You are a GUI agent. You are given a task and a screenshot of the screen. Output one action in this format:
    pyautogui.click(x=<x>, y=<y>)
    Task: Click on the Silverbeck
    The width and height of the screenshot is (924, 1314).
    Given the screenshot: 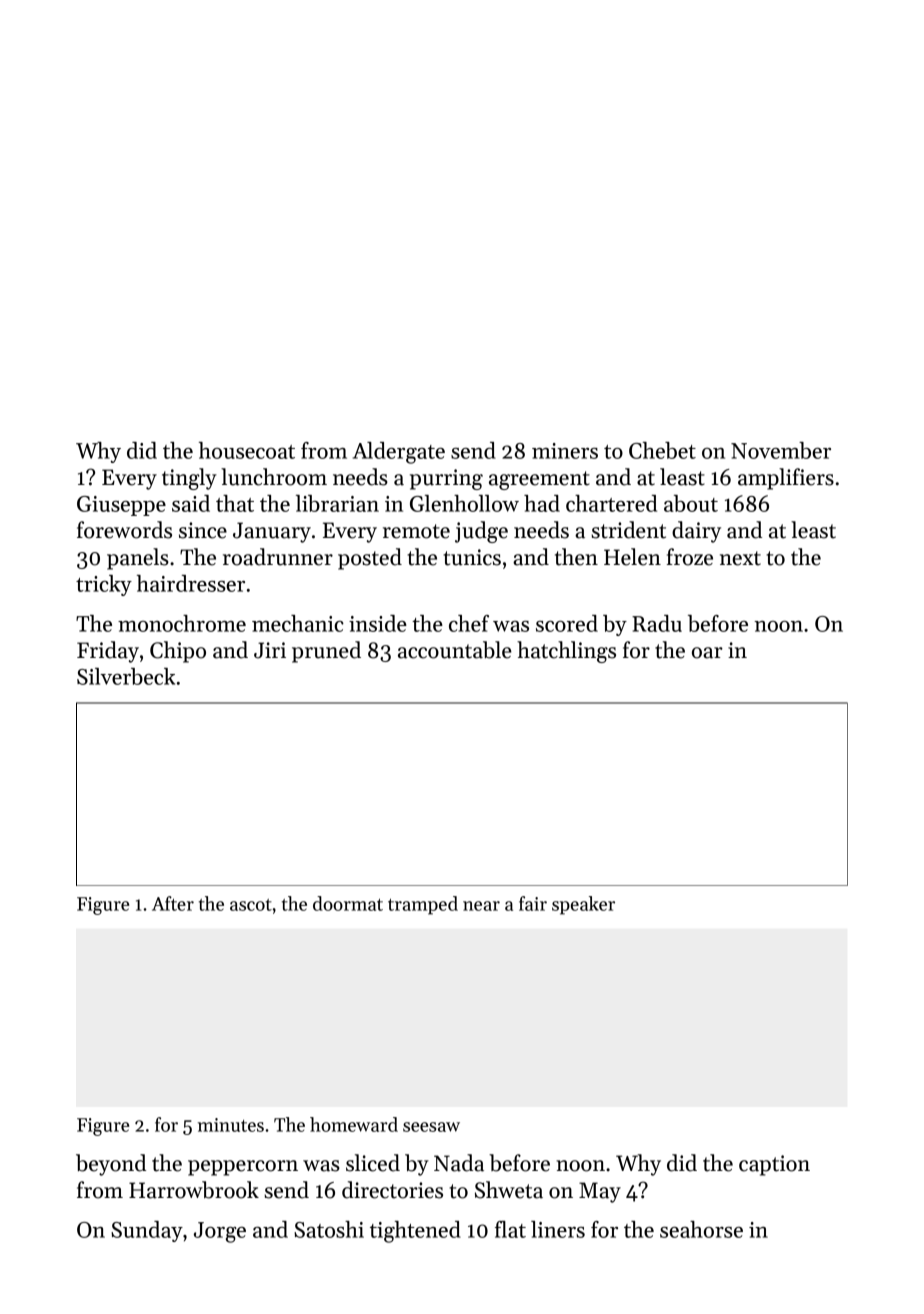 What is the action you would take?
    pyautogui.click(x=126, y=676)
